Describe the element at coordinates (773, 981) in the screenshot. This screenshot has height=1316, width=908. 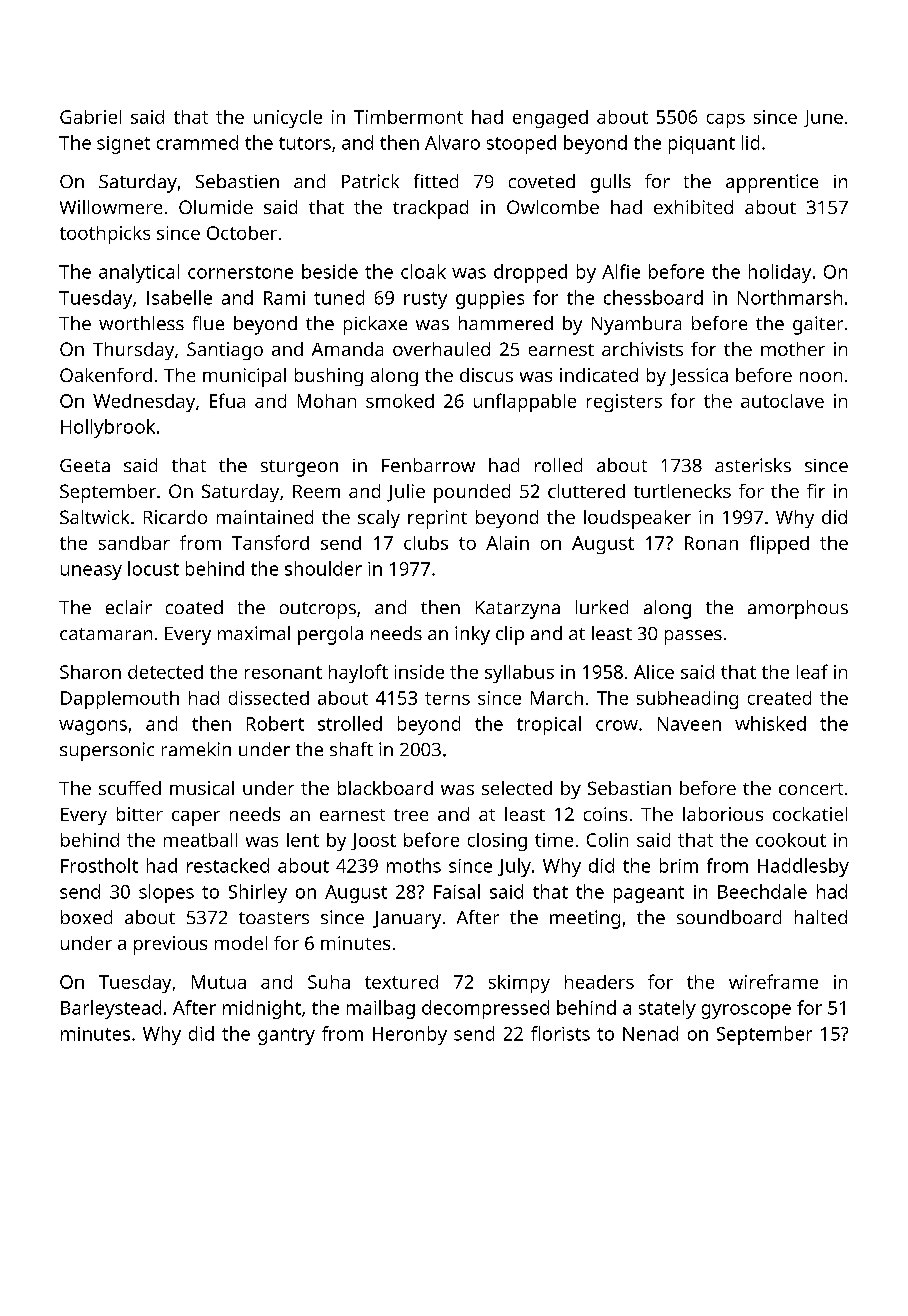
I see `wireframe` at that location.
